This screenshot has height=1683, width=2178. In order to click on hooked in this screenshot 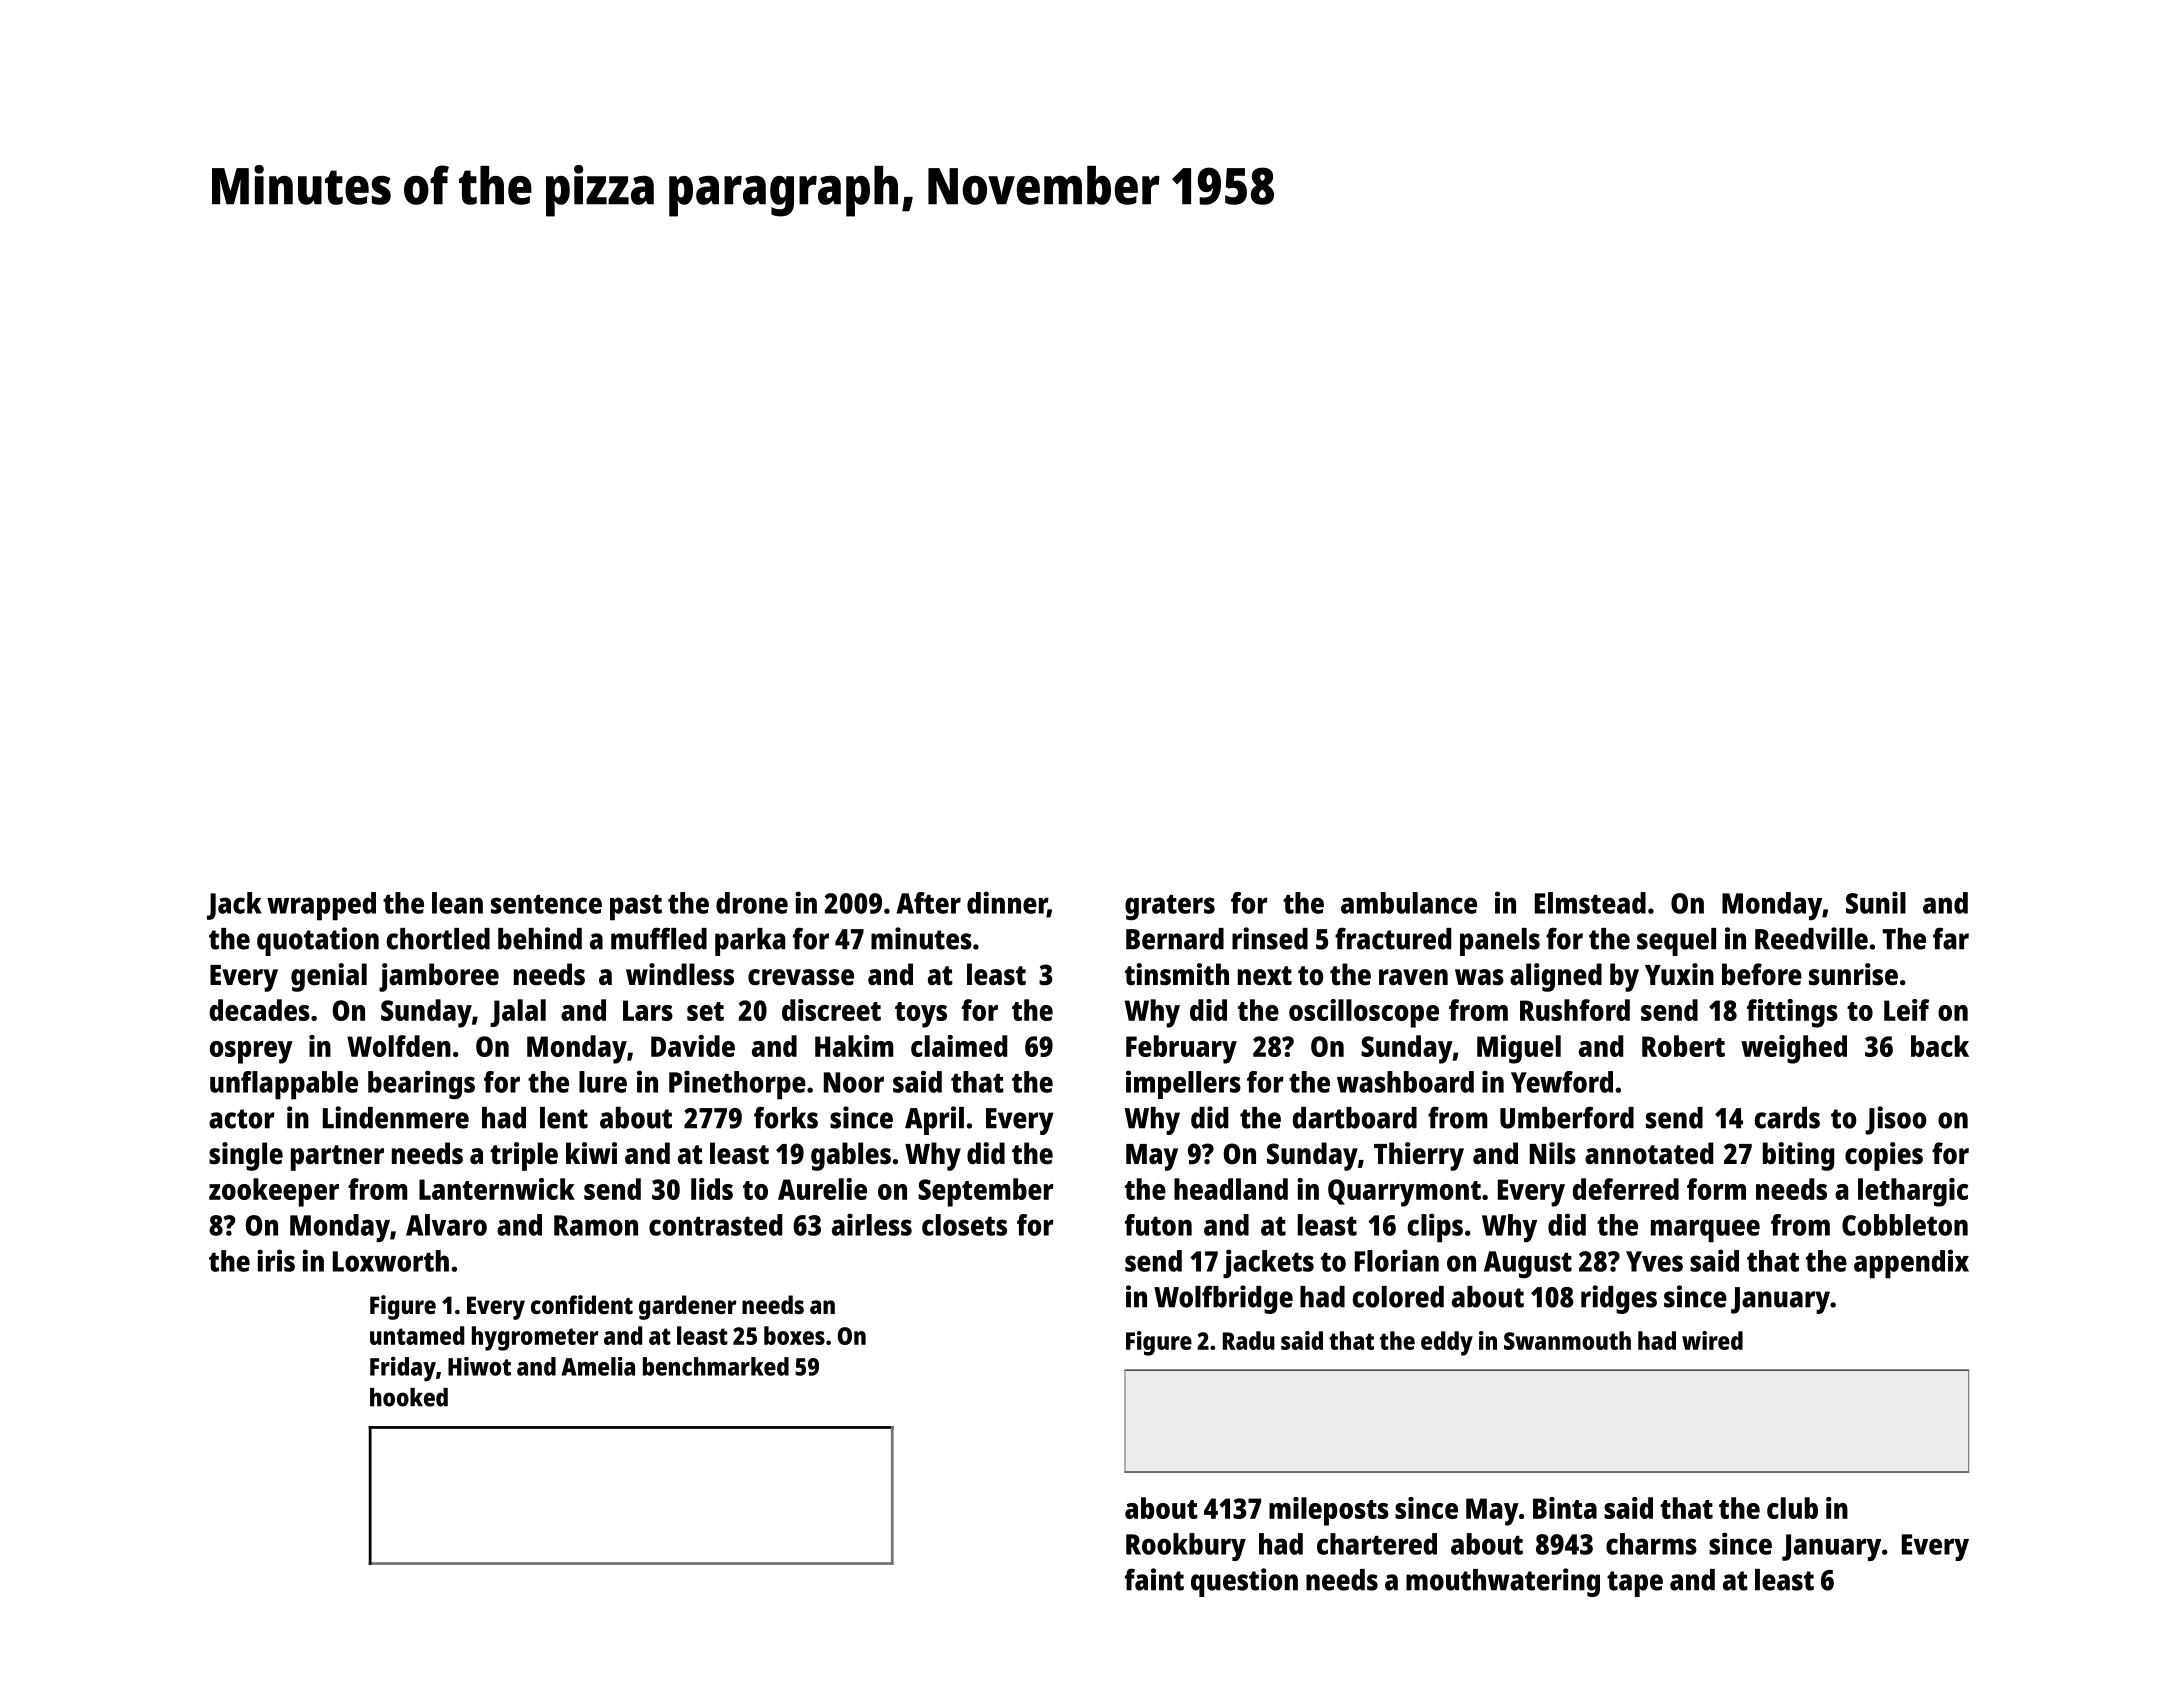, I will do `click(409, 1397)`.
